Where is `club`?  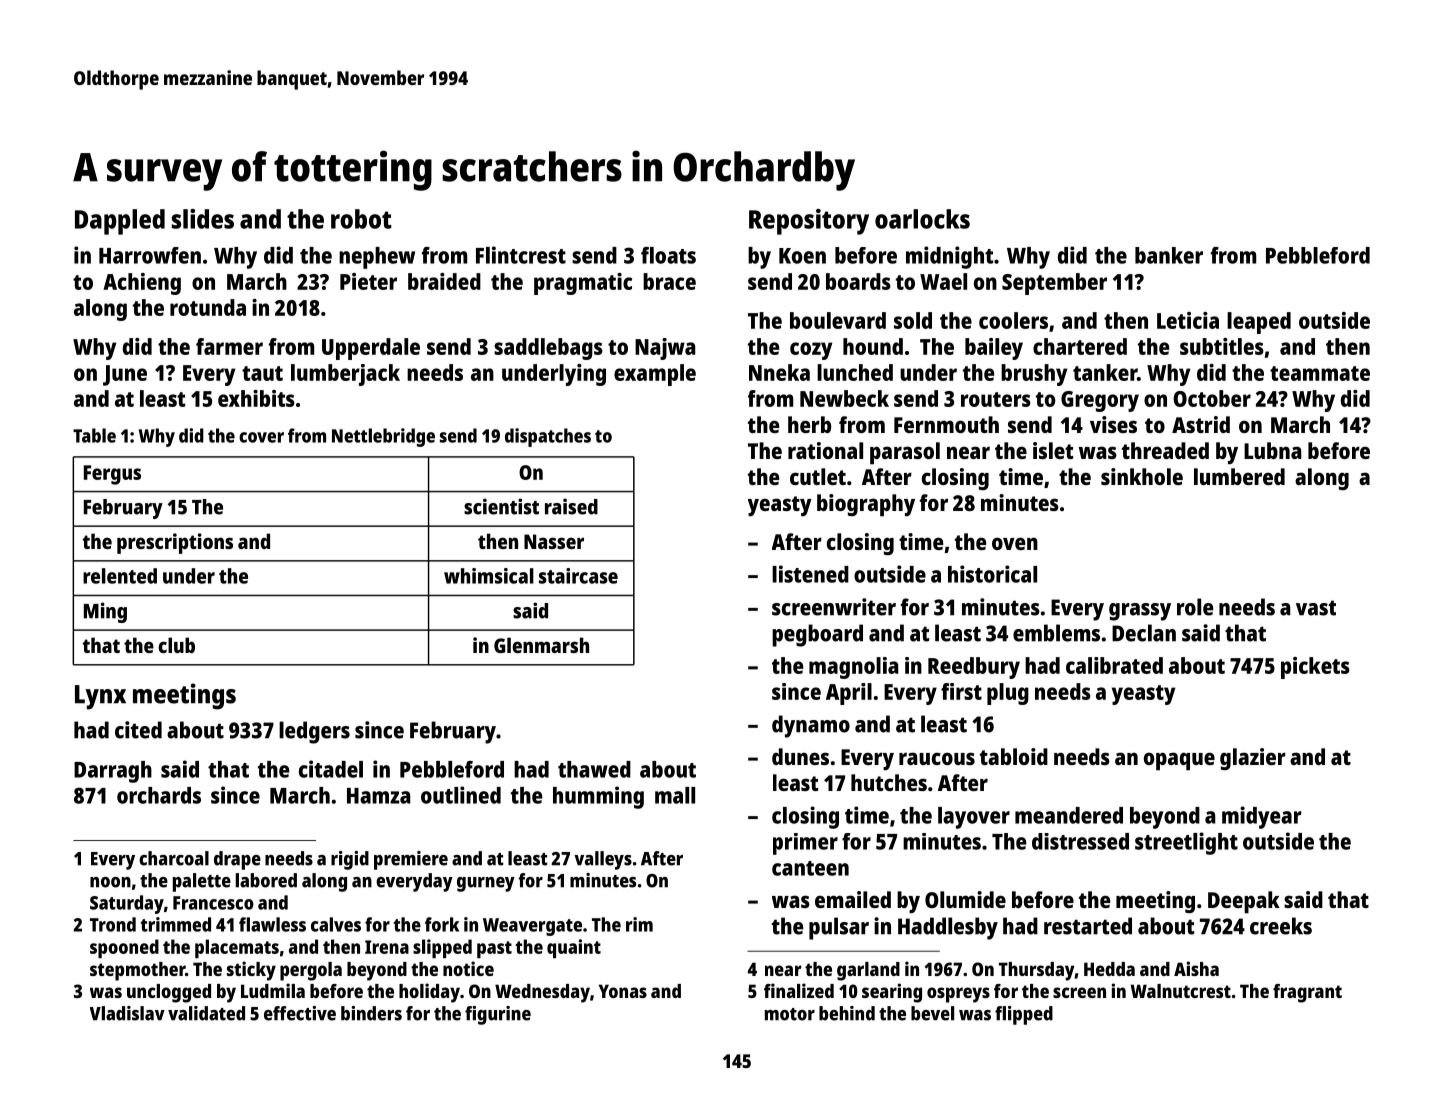
club is located at coordinates (176, 645).
